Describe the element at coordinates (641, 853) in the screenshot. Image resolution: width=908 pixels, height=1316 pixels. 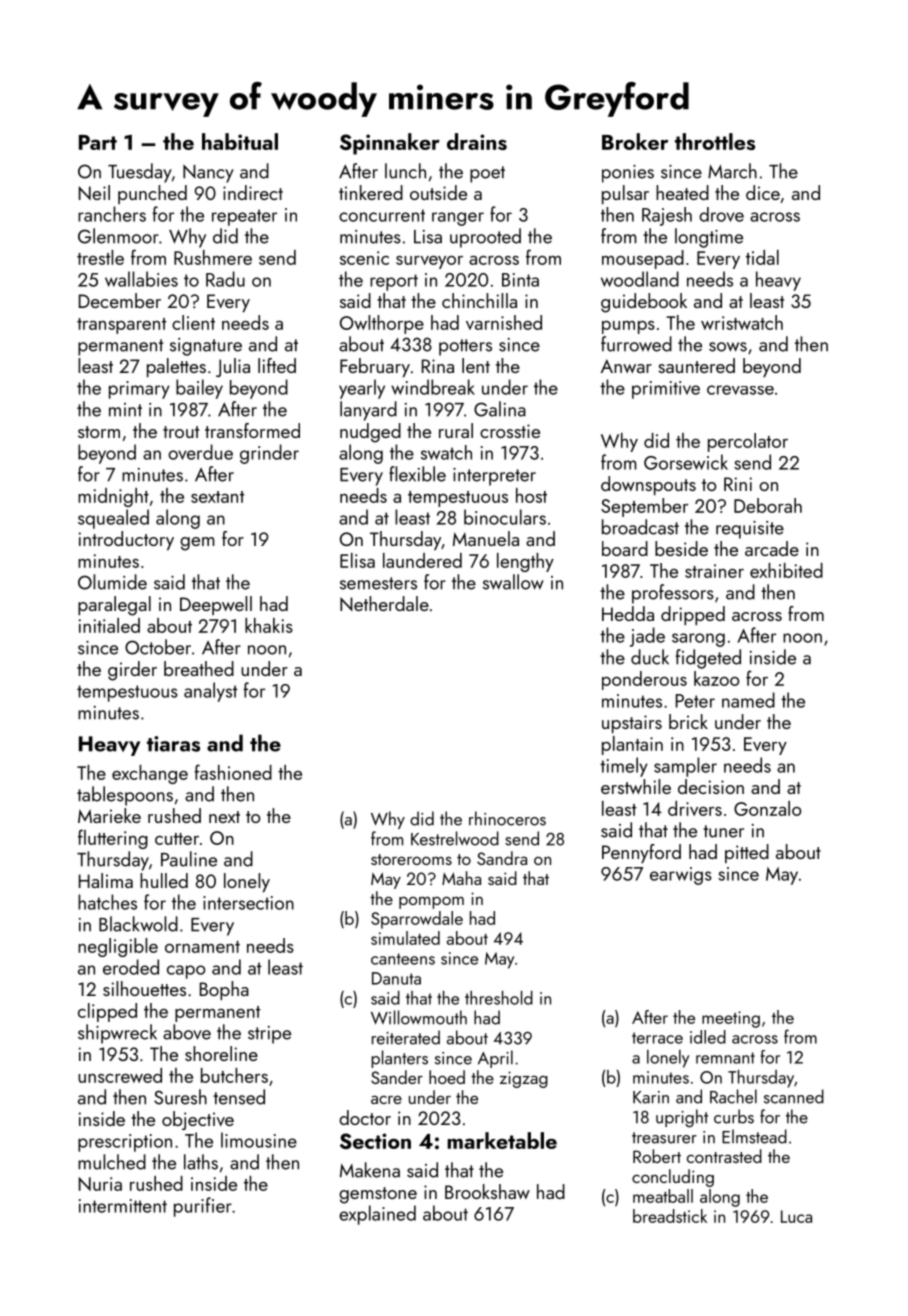
I see `Pennyford` at that location.
